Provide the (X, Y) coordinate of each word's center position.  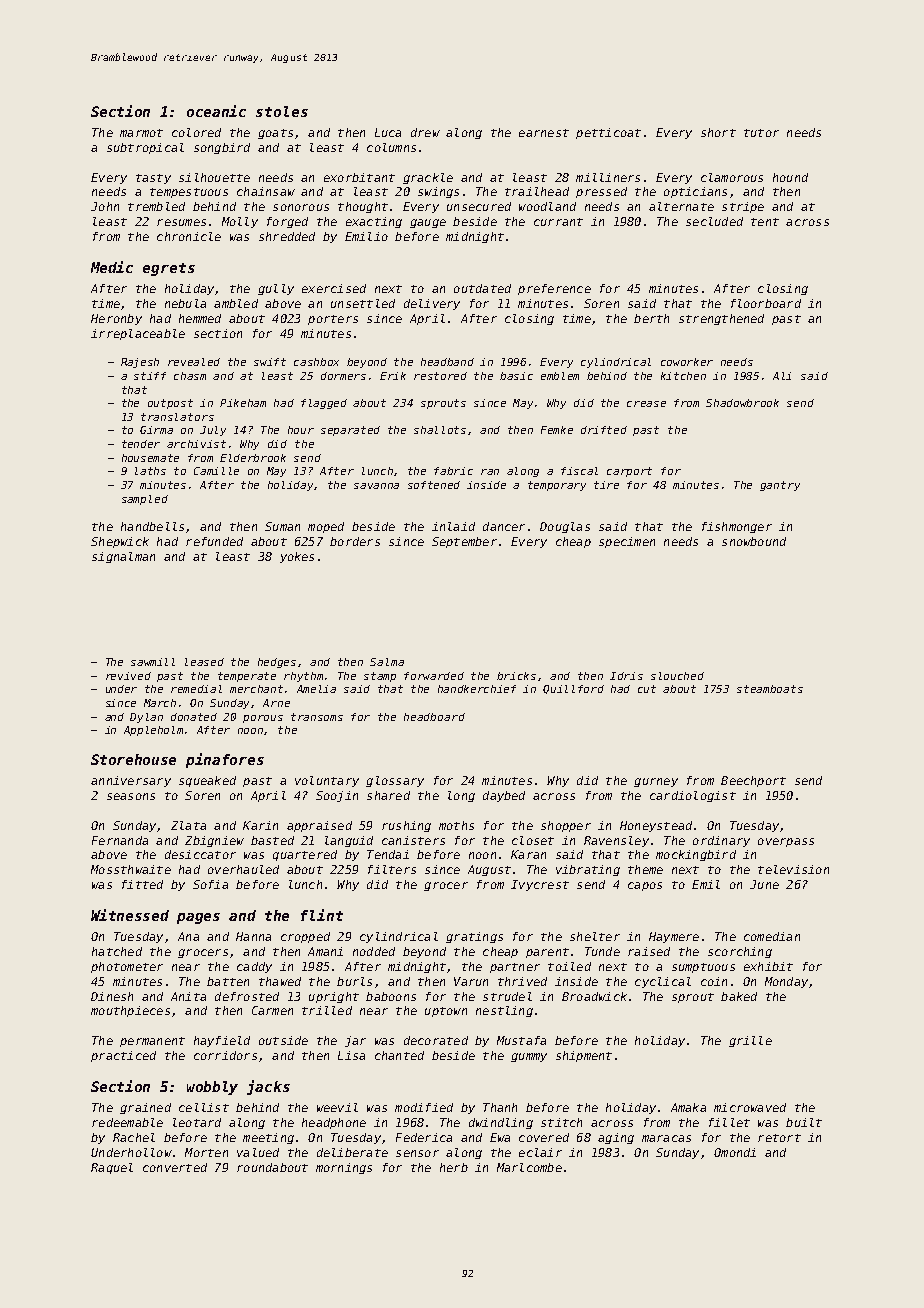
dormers (343, 376)
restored (440, 376)
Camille (216, 471)
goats (275, 134)
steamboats (770, 689)
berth (651, 318)
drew (425, 132)
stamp (380, 677)
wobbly (212, 1088)
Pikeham (243, 403)
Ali (782, 376)
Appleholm (153, 731)
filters (392, 869)
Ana (188, 936)
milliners (608, 177)
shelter (595, 936)
